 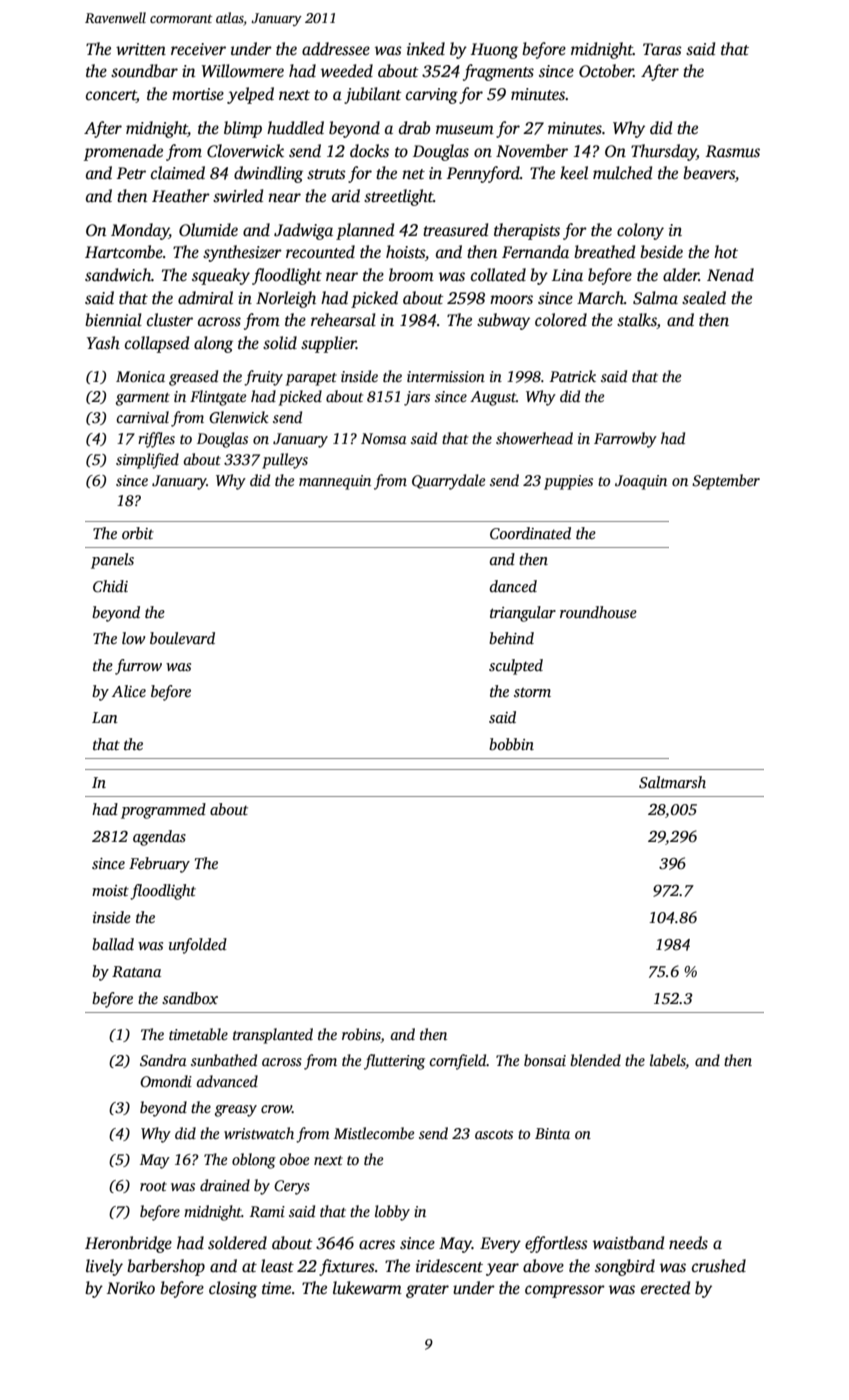 What do you see at coordinates (511, 744) in the screenshot?
I see `bobbin` at bounding box center [511, 744].
